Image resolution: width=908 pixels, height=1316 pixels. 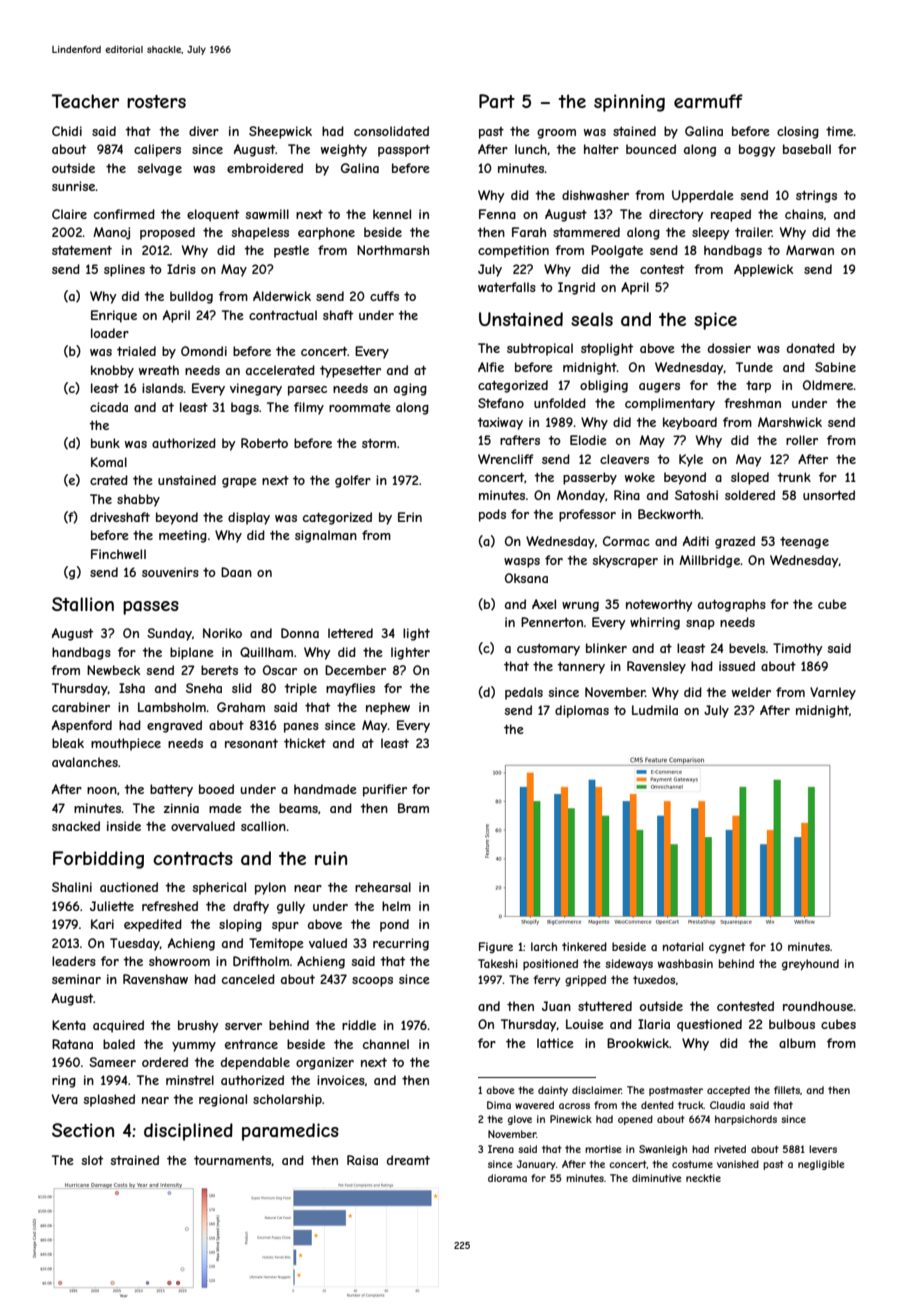 What do you see at coordinates (362, 1160) in the image?
I see `Raisa` at bounding box center [362, 1160].
